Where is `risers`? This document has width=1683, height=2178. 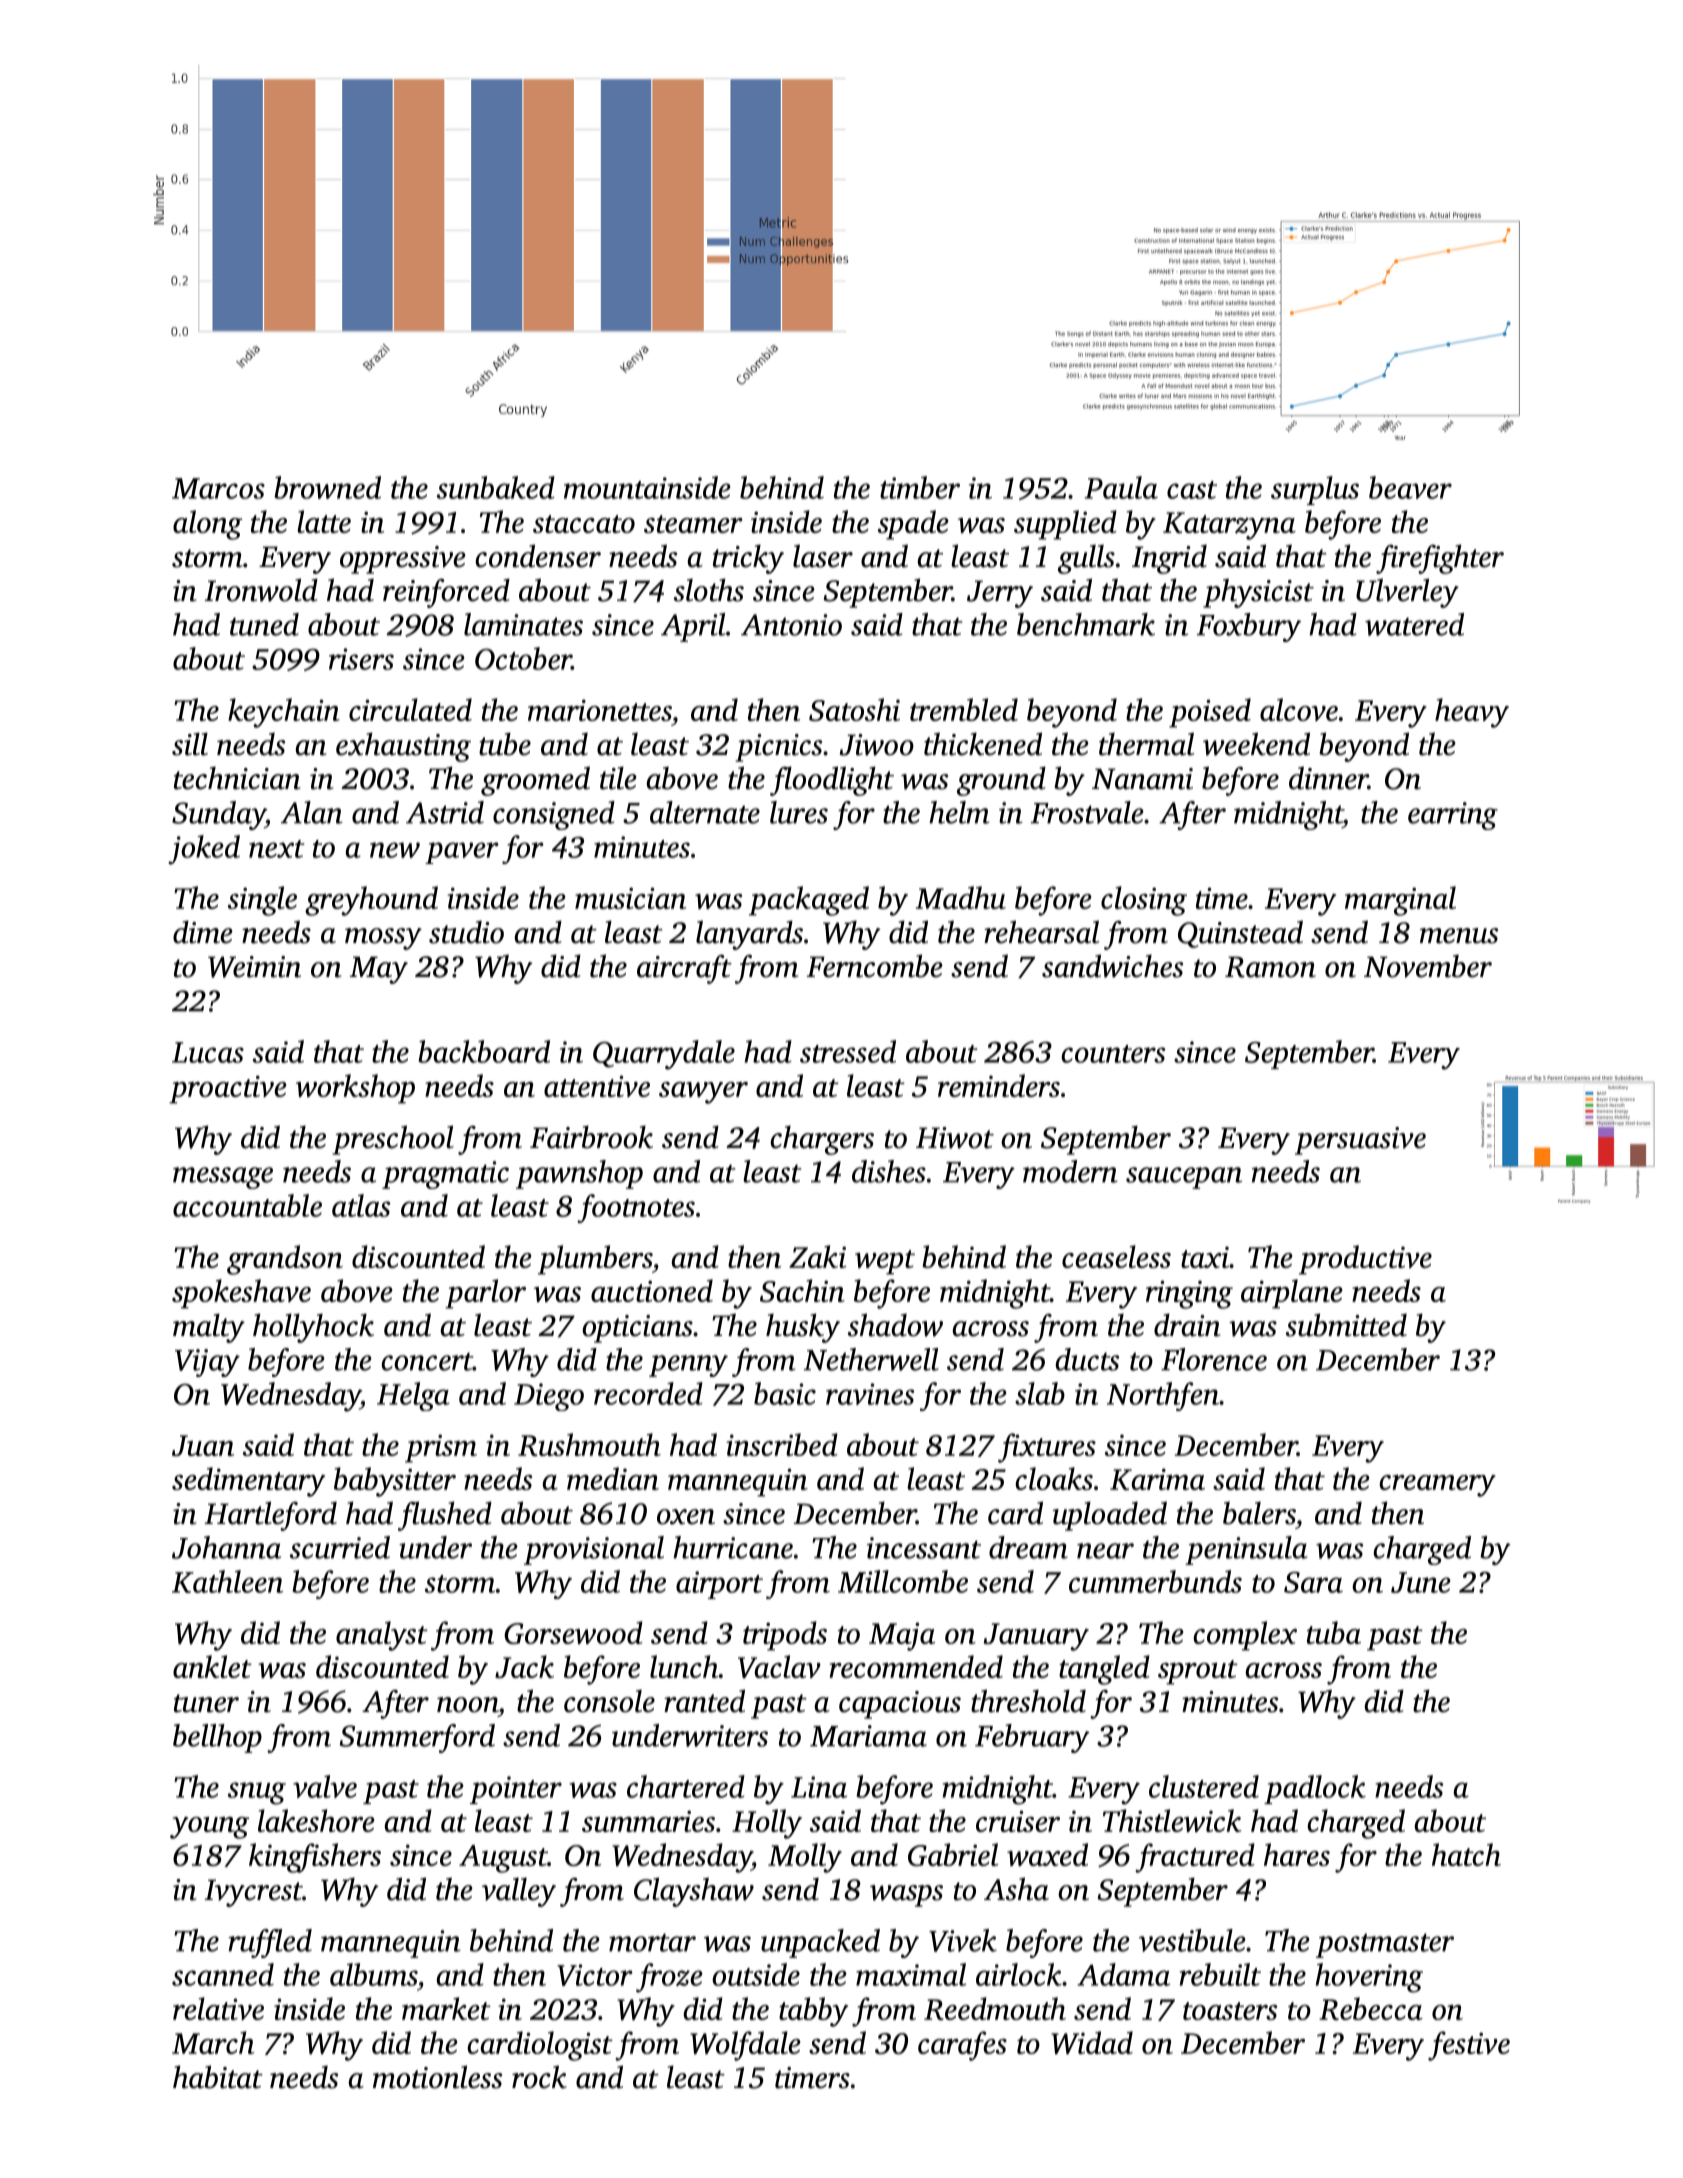
risers is located at coordinates (361, 659).
